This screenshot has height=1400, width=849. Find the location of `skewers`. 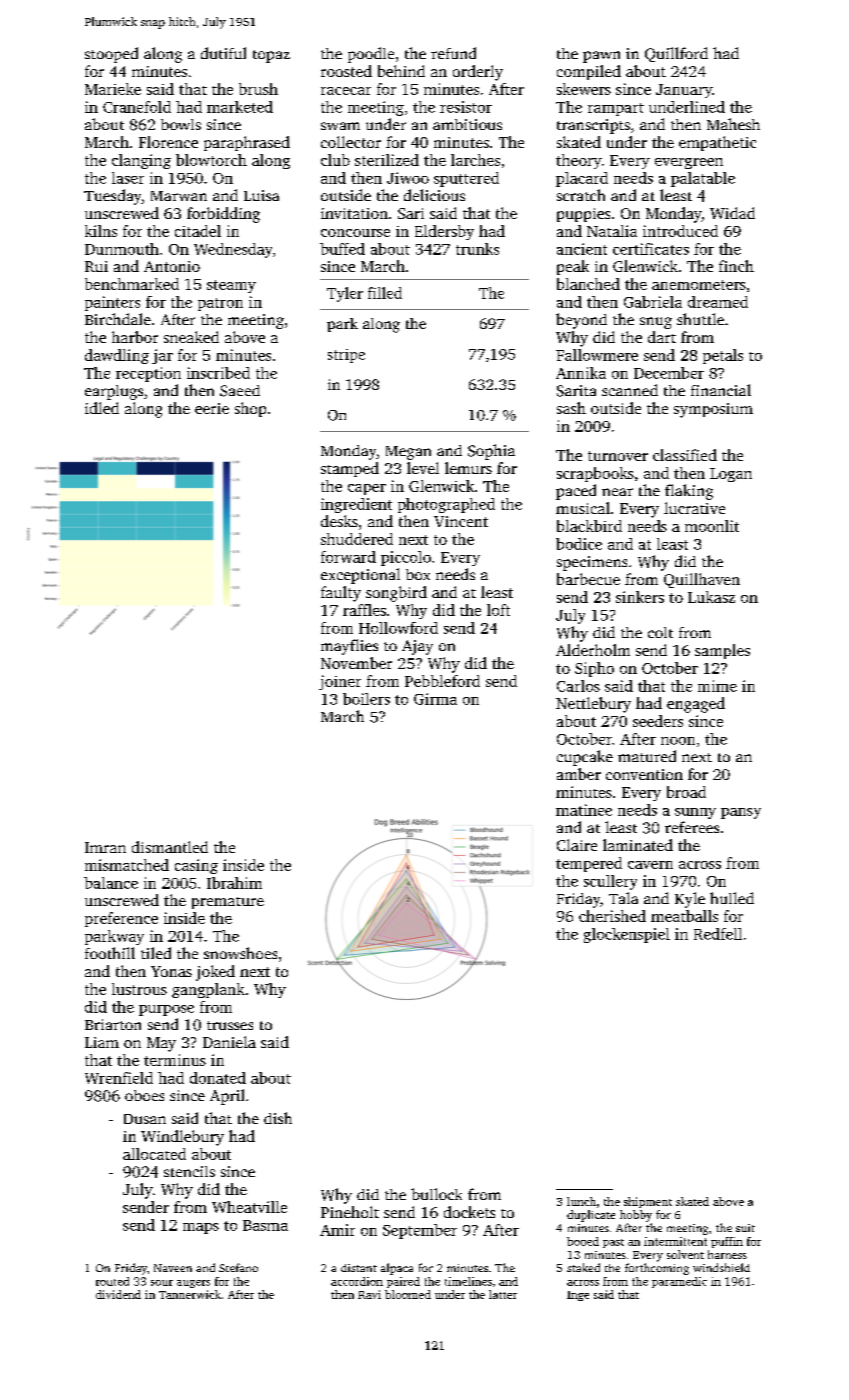

skewers is located at coordinates (584, 89).
